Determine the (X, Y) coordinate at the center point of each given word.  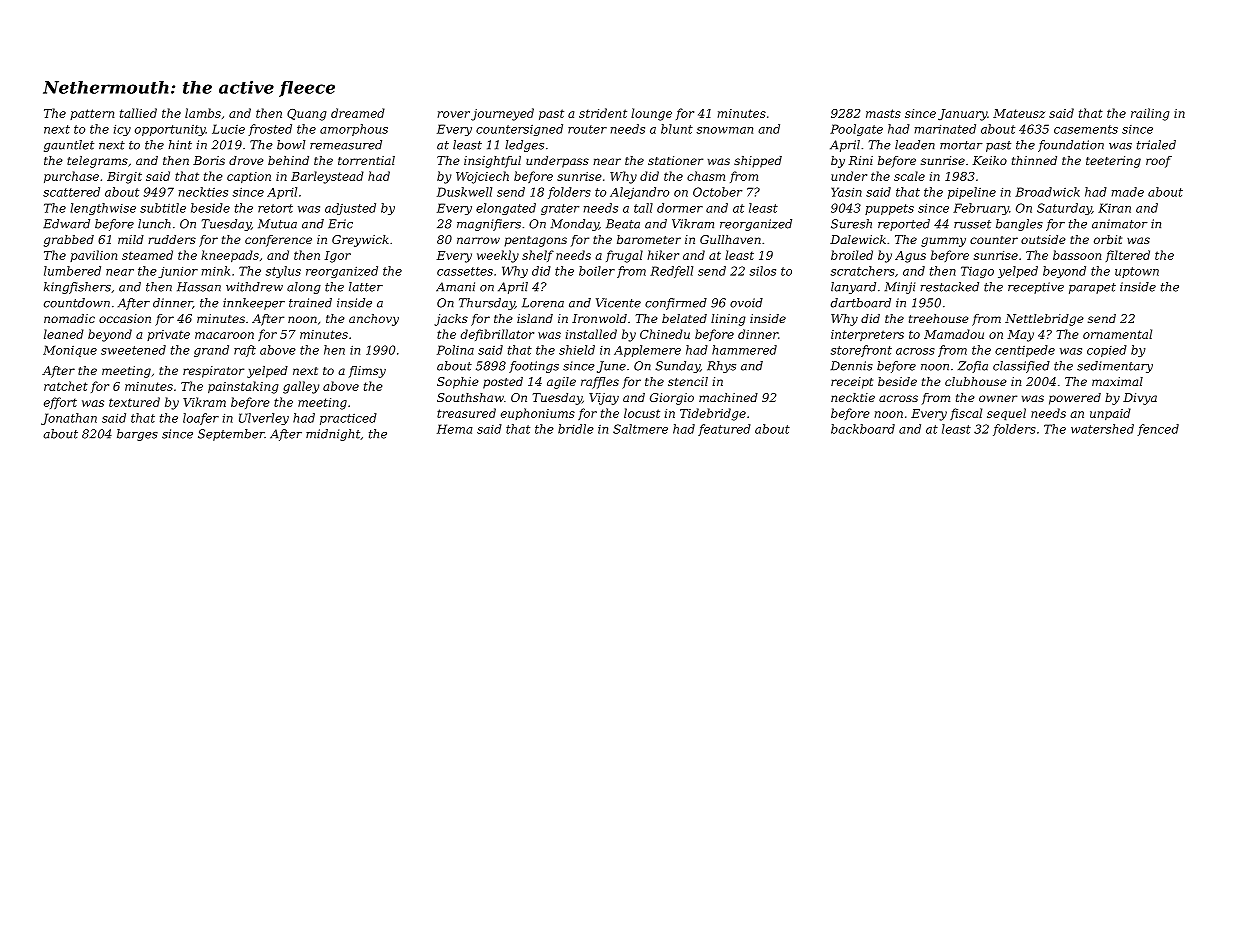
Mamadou (954, 334)
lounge (651, 114)
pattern (92, 114)
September (231, 435)
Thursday (487, 304)
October (717, 192)
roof (1159, 162)
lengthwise (103, 209)
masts (883, 113)
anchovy (374, 320)
